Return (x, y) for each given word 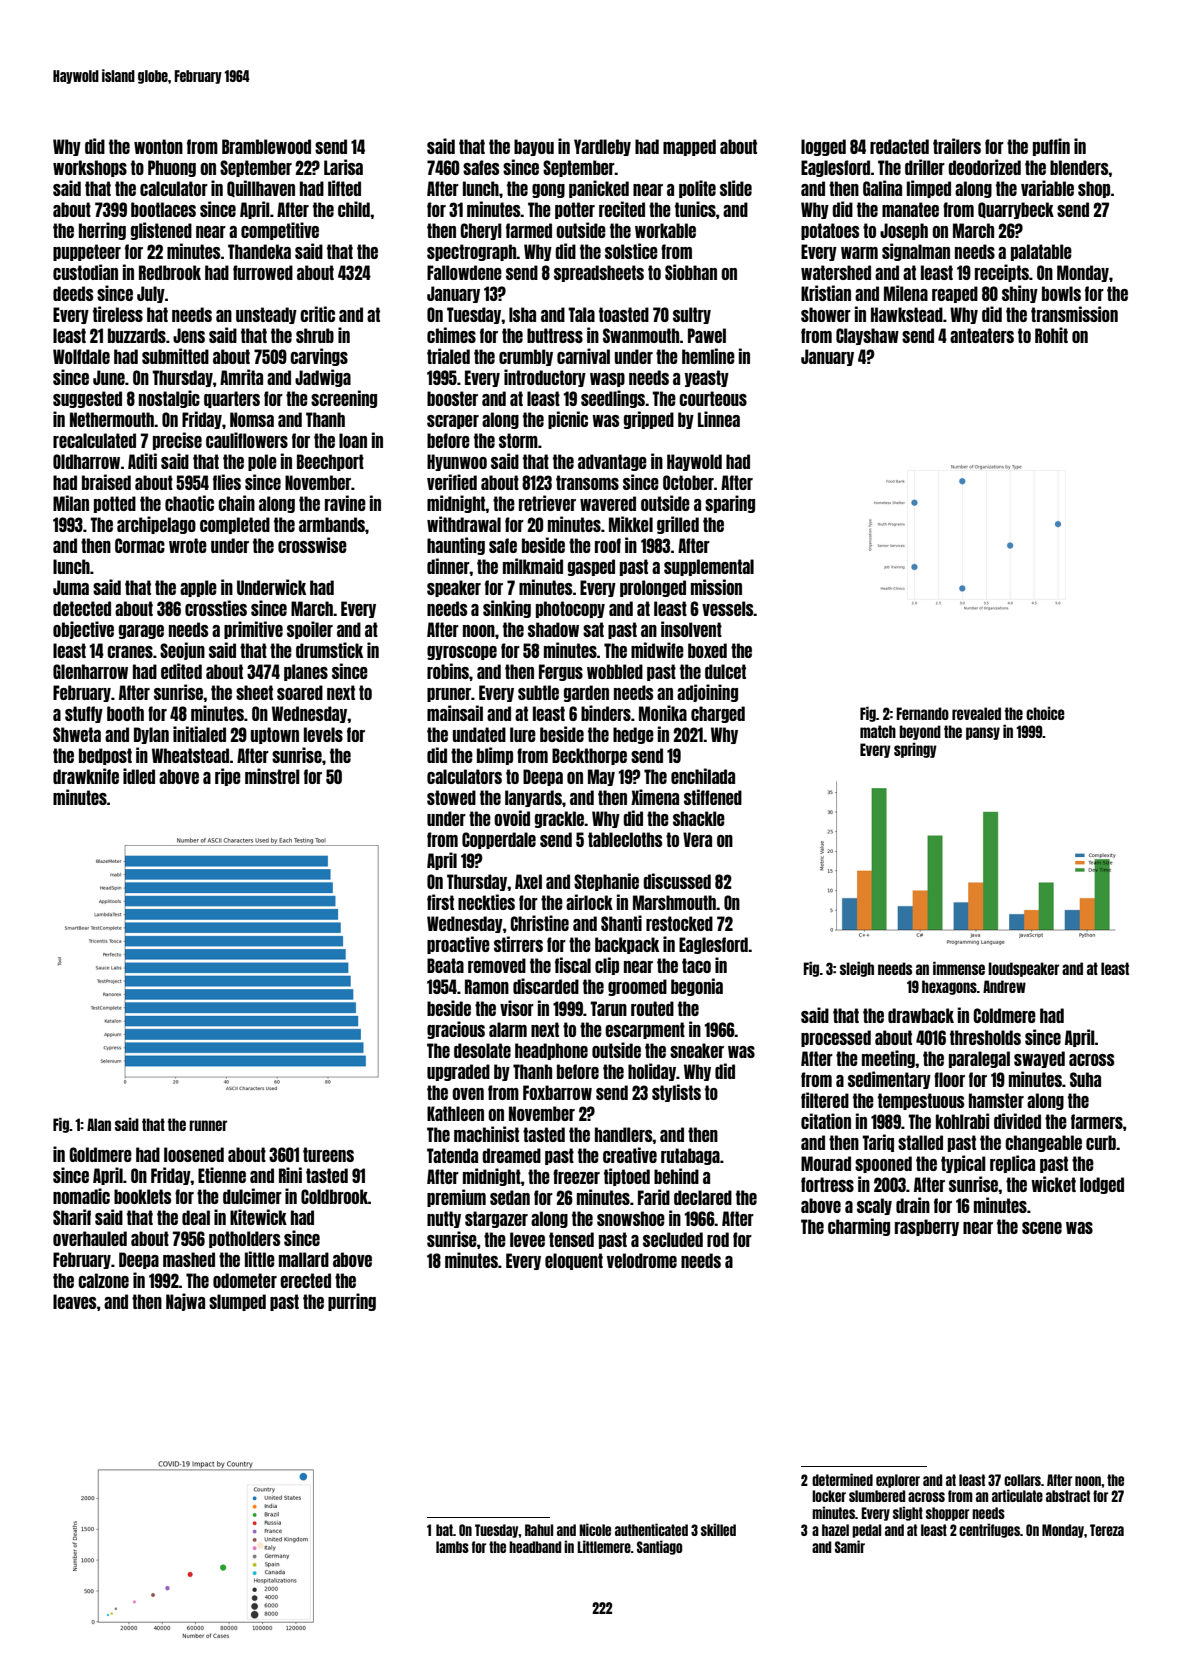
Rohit (1051, 335)
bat (444, 1530)
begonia (697, 987)
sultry (692, 315)
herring (102, 231)
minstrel (272, 776)
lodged (1102, 1185)
